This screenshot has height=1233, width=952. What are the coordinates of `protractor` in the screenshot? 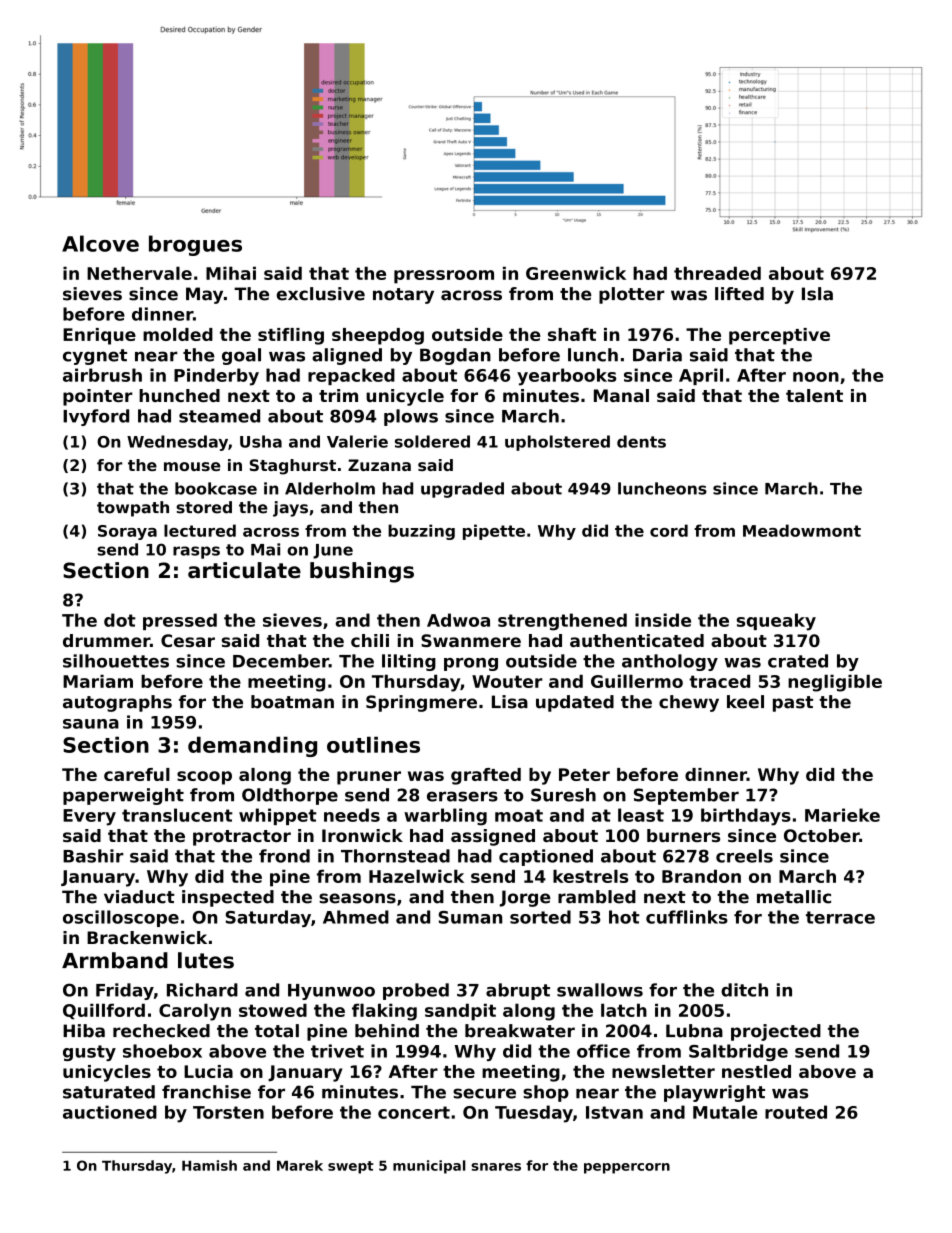 It's located at (242, 838).
